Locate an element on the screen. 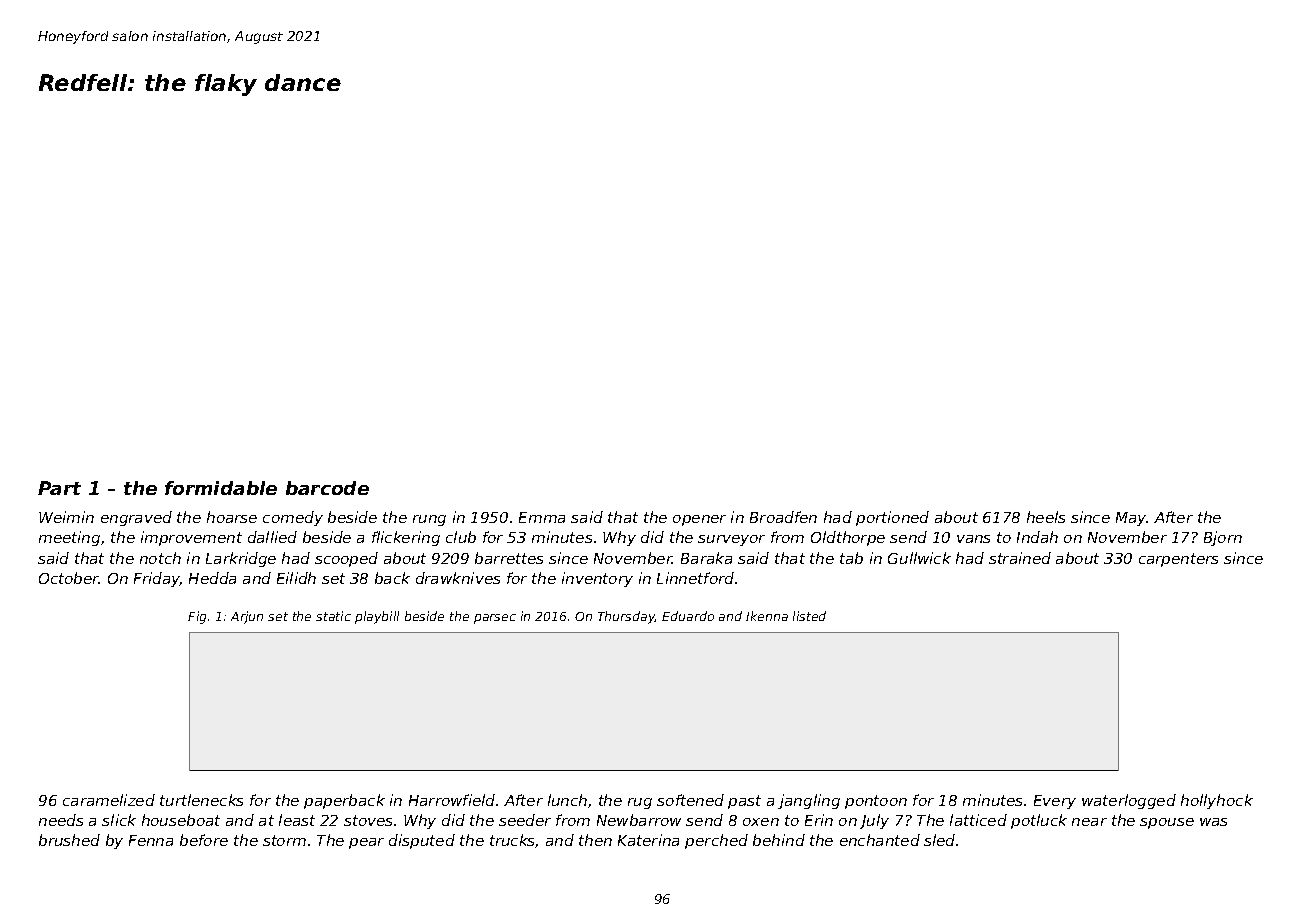 The image size is (1308, 924). barcode is located at coordinates (327, 488).
